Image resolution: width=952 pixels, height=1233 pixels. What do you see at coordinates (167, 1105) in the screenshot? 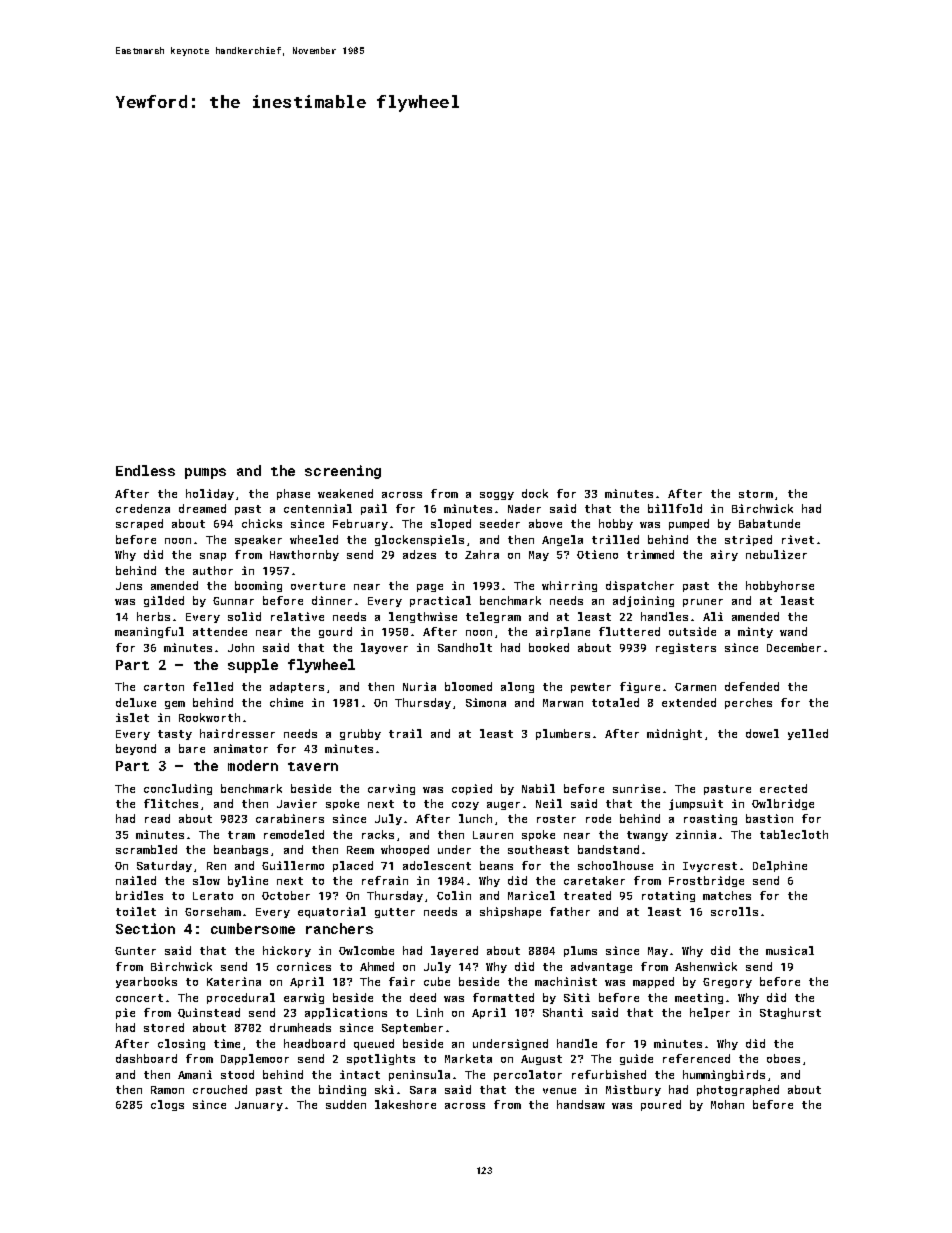
I see `clogs` at bounding box center [167, 1105].
